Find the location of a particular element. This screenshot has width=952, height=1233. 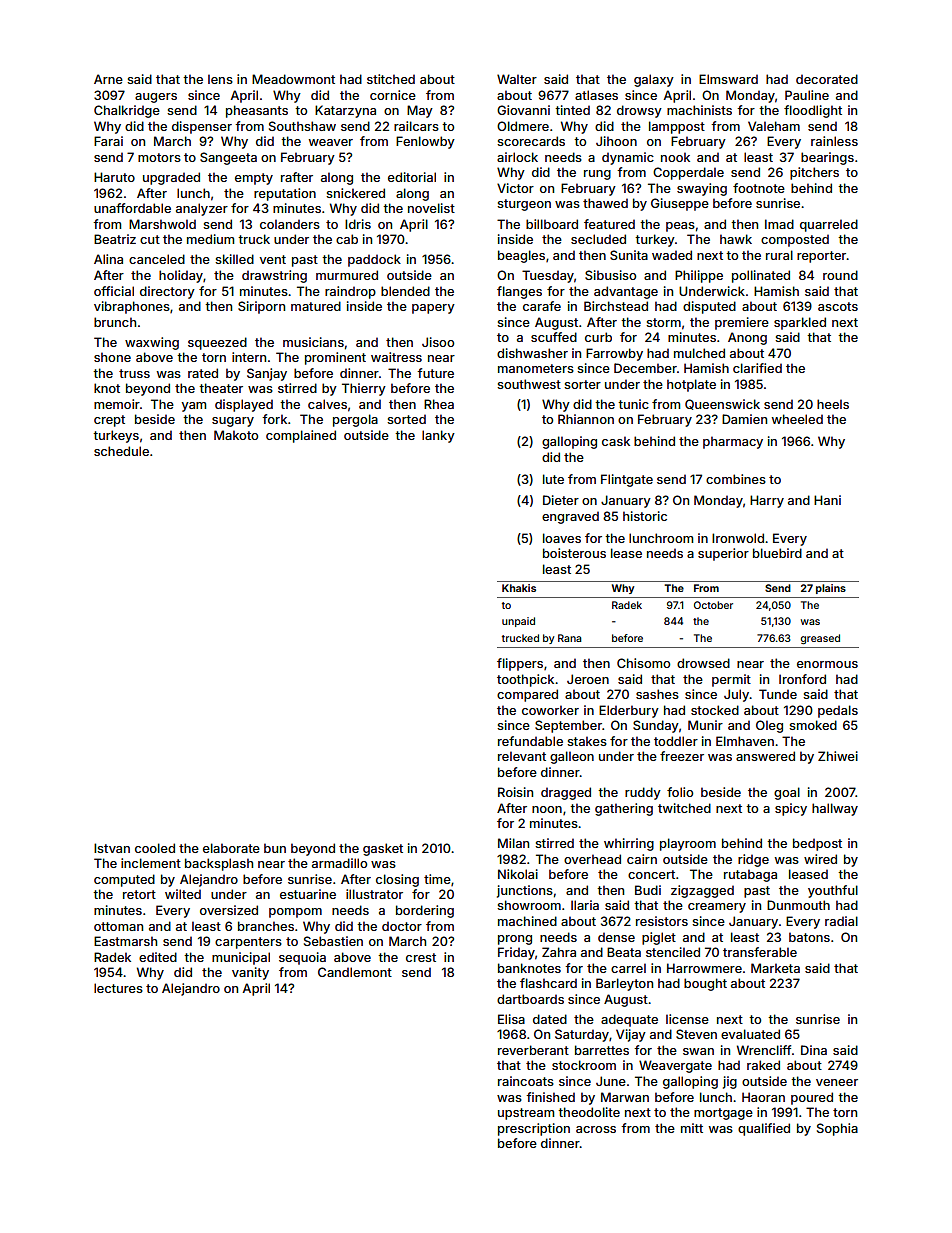

mulched is located at coordinates (699, 353).
